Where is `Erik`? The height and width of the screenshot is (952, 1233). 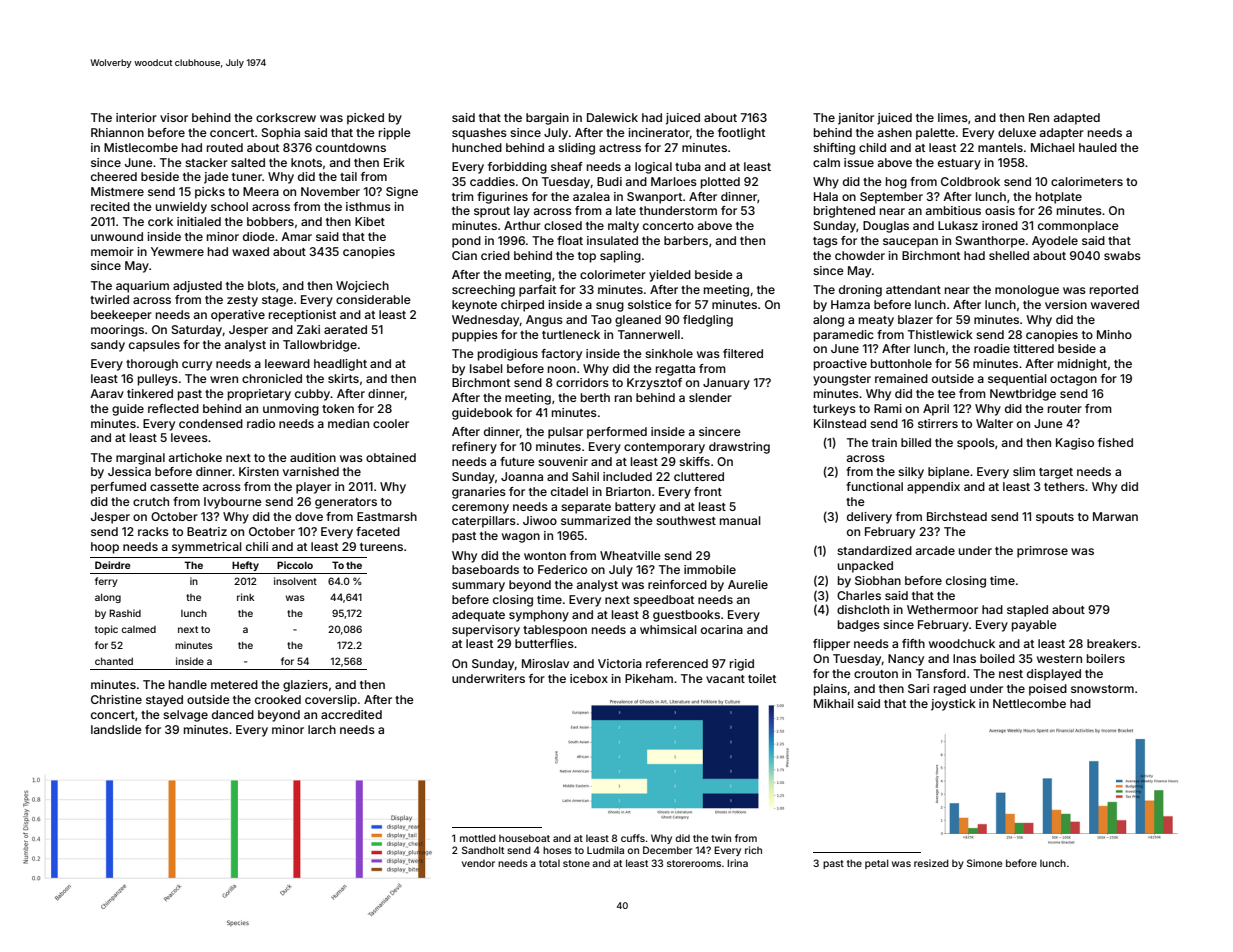
Erik is located at coordinates (394, 162).
